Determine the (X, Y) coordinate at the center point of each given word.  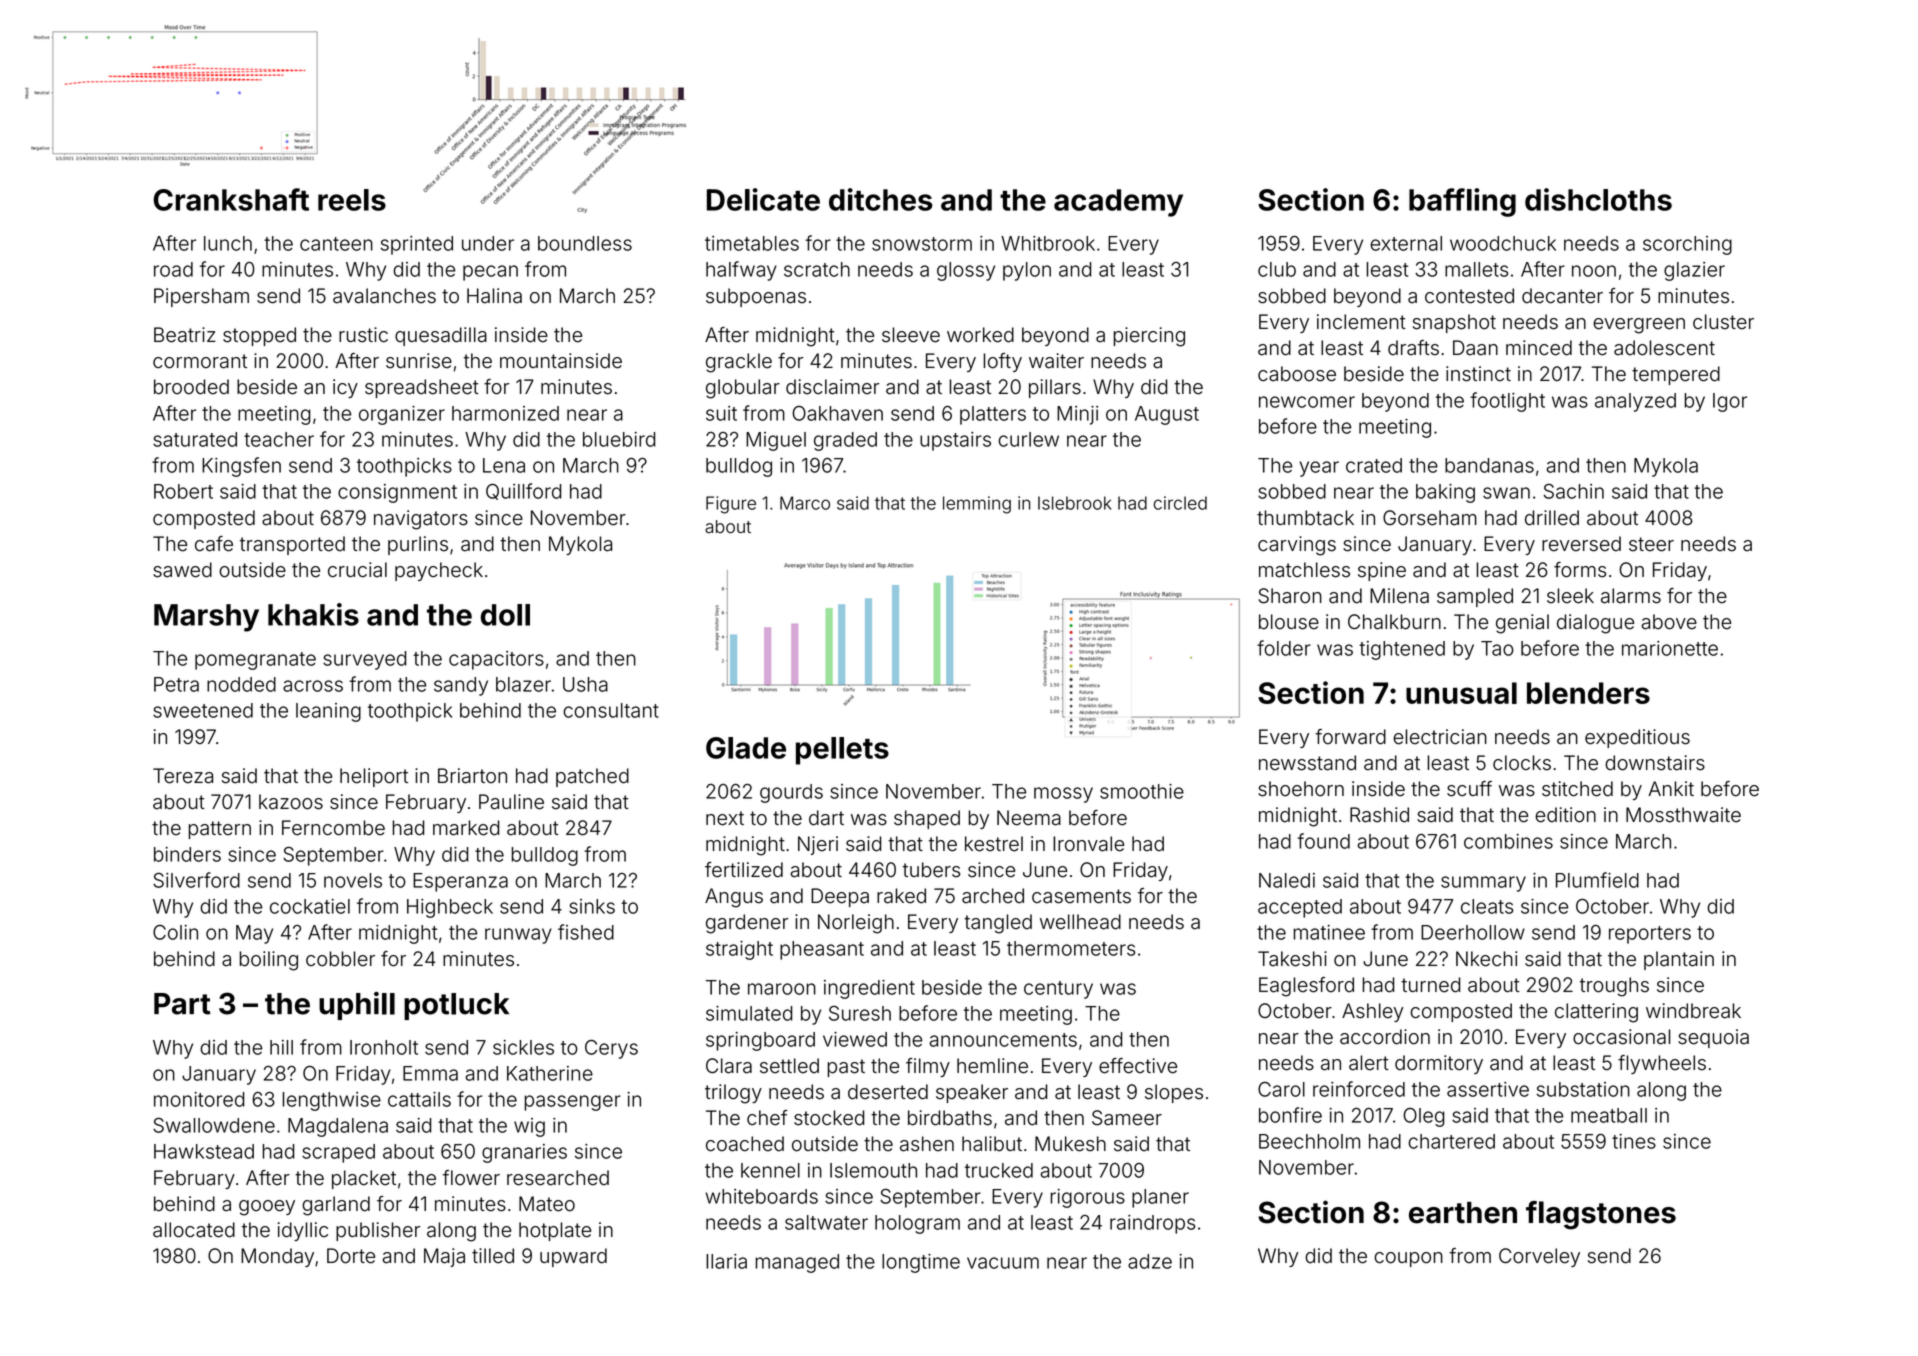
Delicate (763, 199)
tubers (931, 870)
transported (292, 545)
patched (592, 777)
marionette (1670, 648)
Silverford (196, 880)
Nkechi (1486, 959)
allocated (194, 1230)
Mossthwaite (1683, 815)
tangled (998, 924)
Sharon (1290, 596)
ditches (881, 199)
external (1406, 243)
